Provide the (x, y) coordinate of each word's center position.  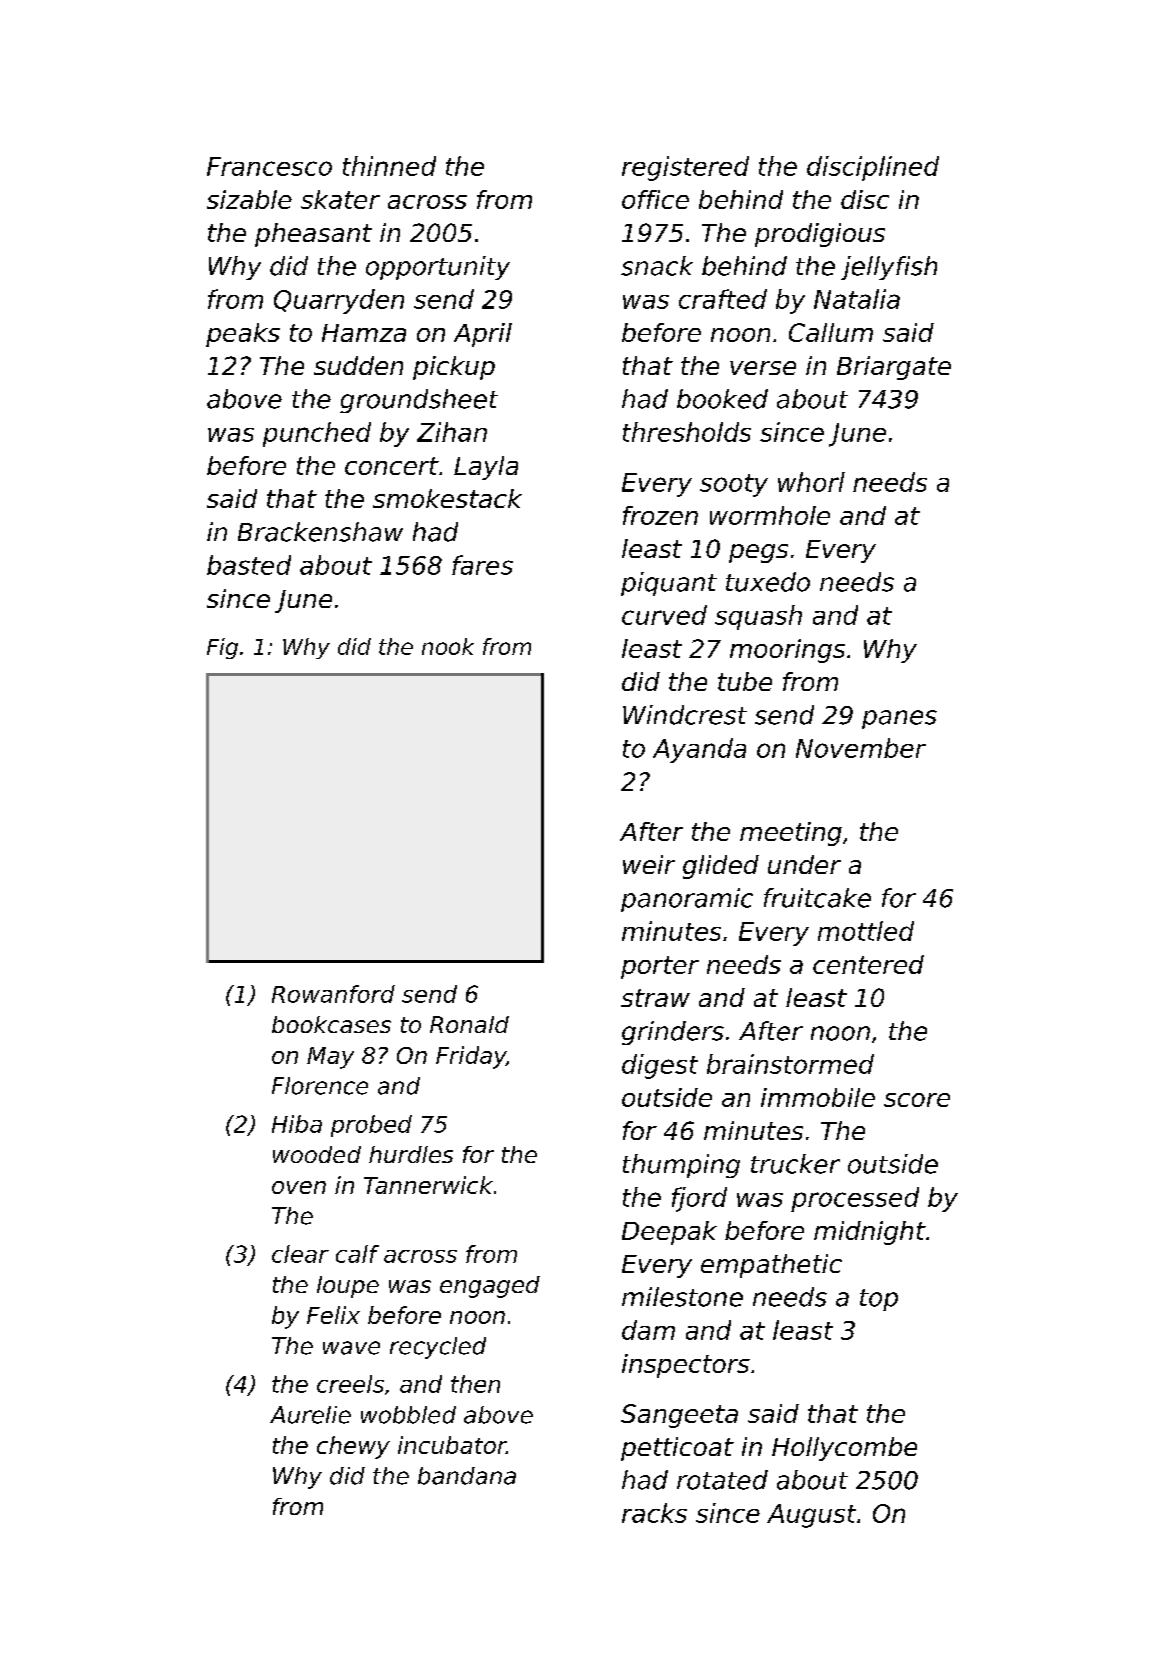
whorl (811, 482)
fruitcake (817, 898)
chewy (353, 1447)
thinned (389, 166)
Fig (222, 648)
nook (448, 646)
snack (657, 266)
